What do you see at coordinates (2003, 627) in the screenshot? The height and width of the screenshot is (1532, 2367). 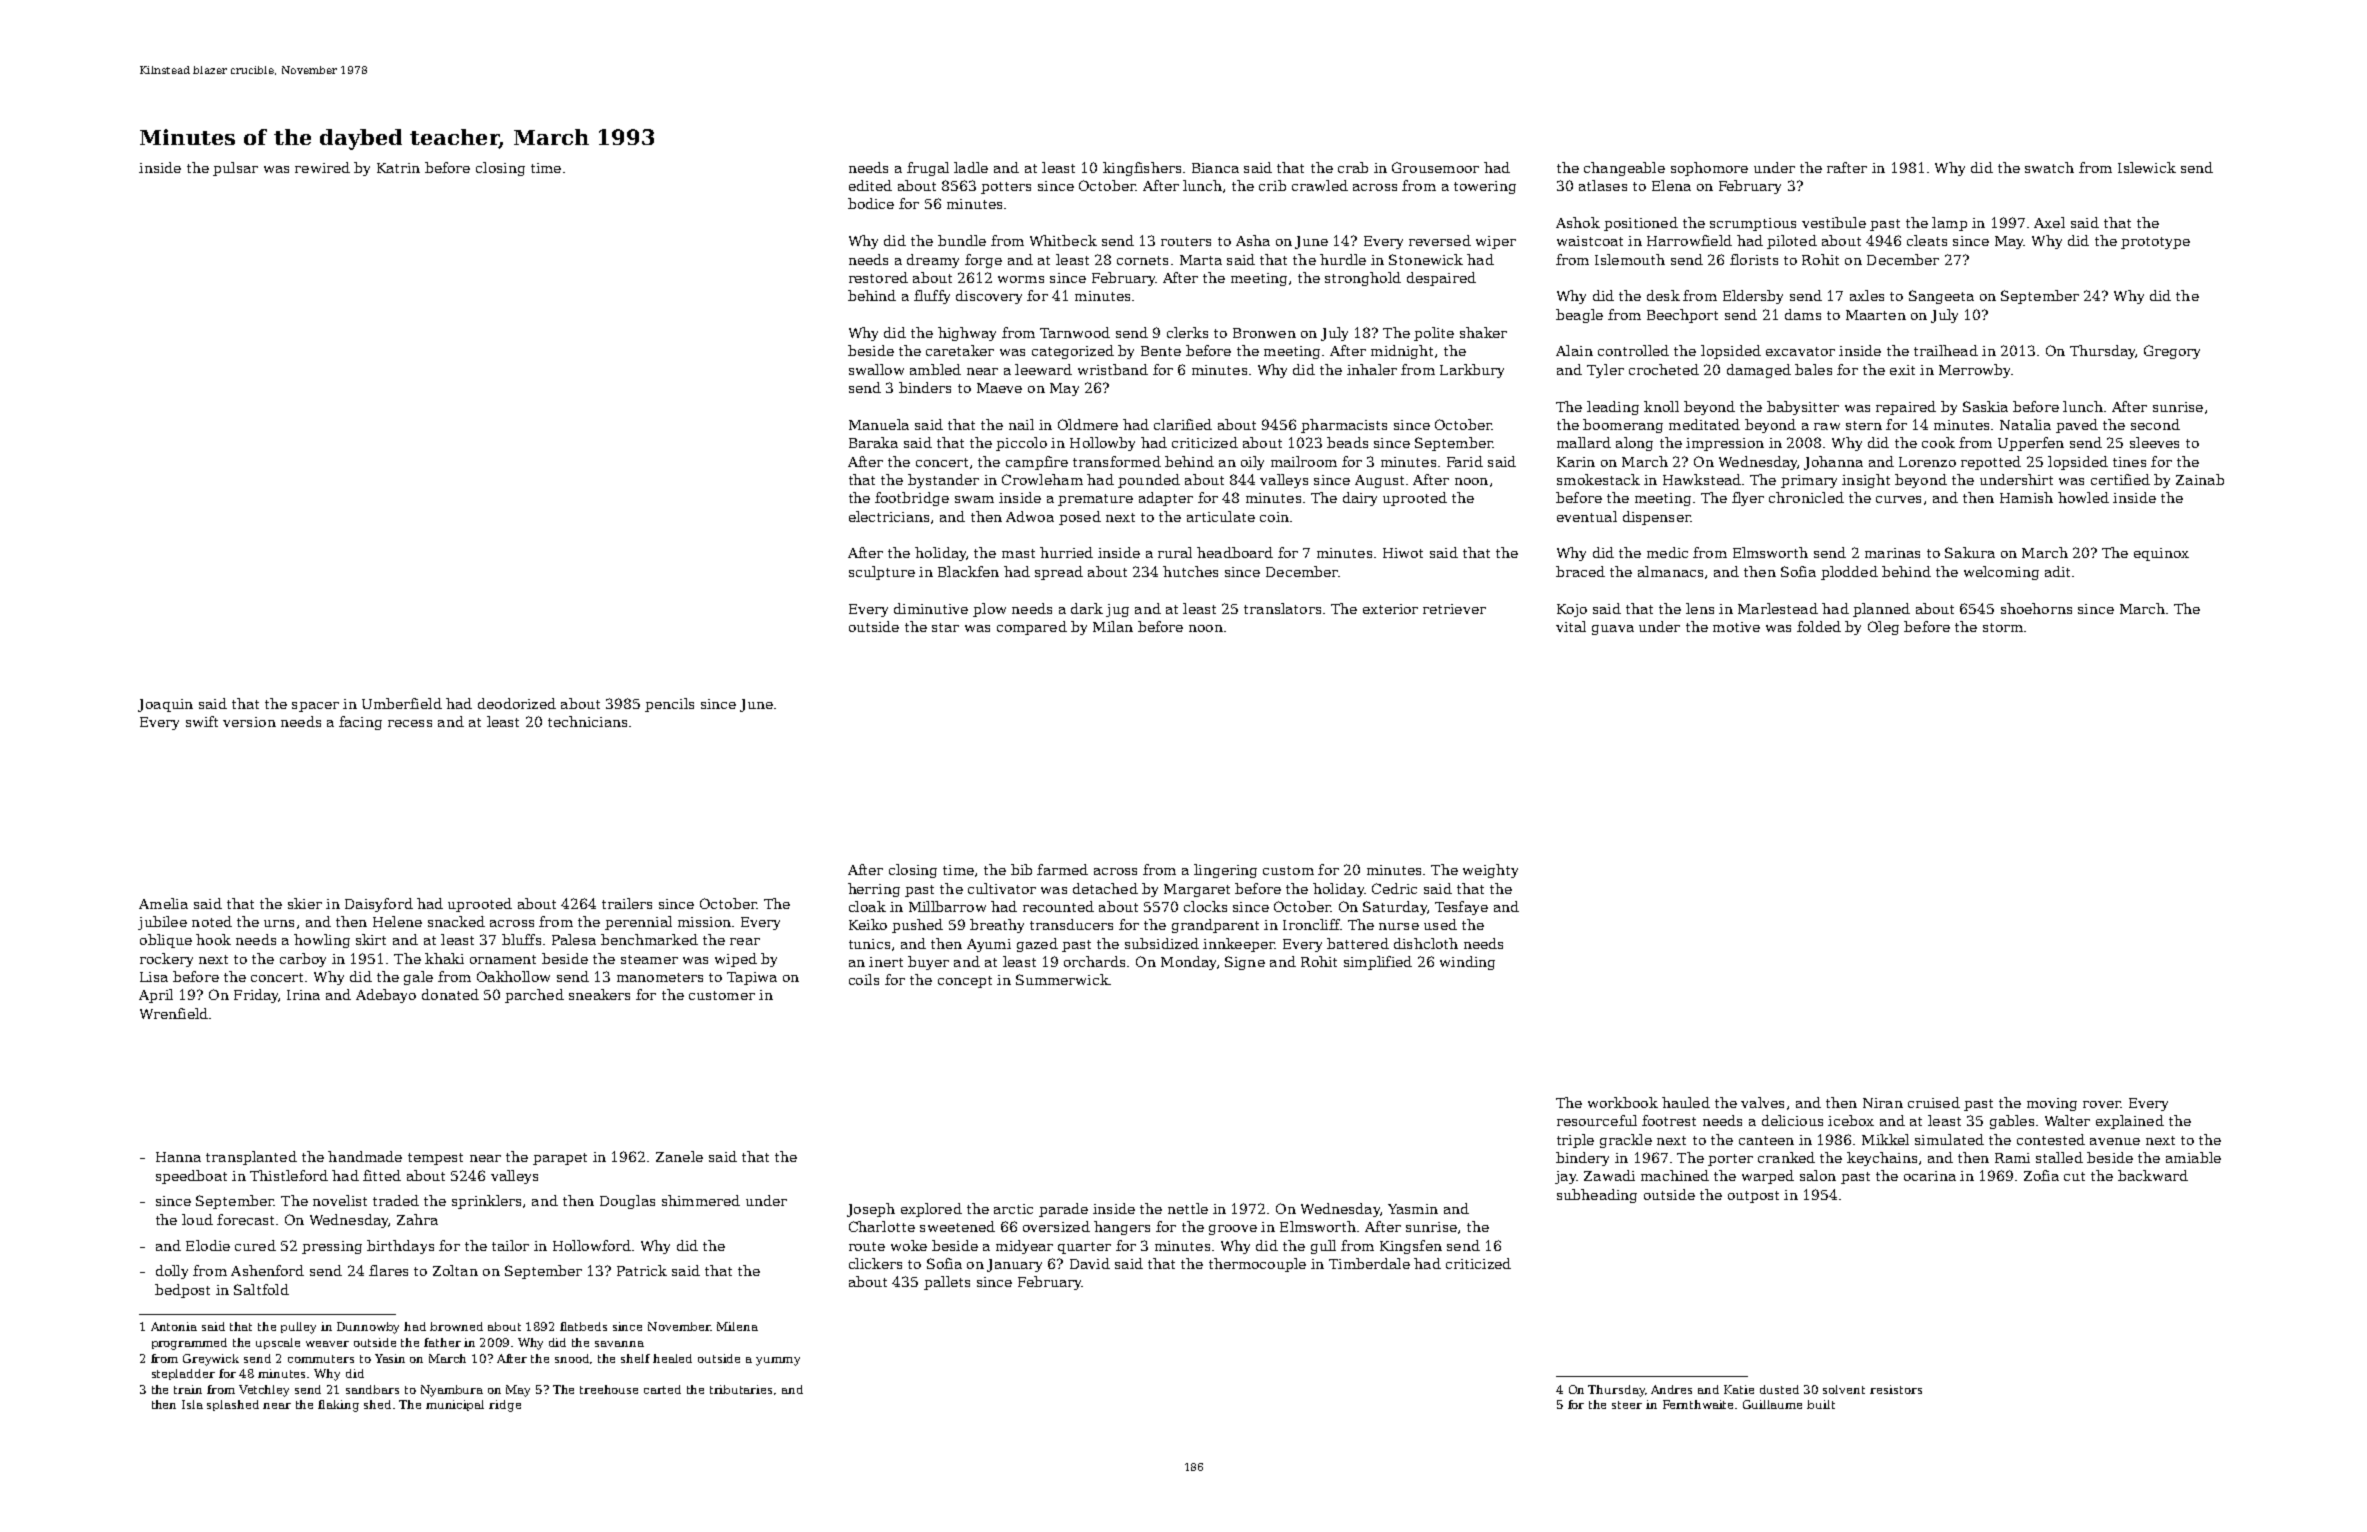 I see `storm` at bounding box center [2003, 627].
